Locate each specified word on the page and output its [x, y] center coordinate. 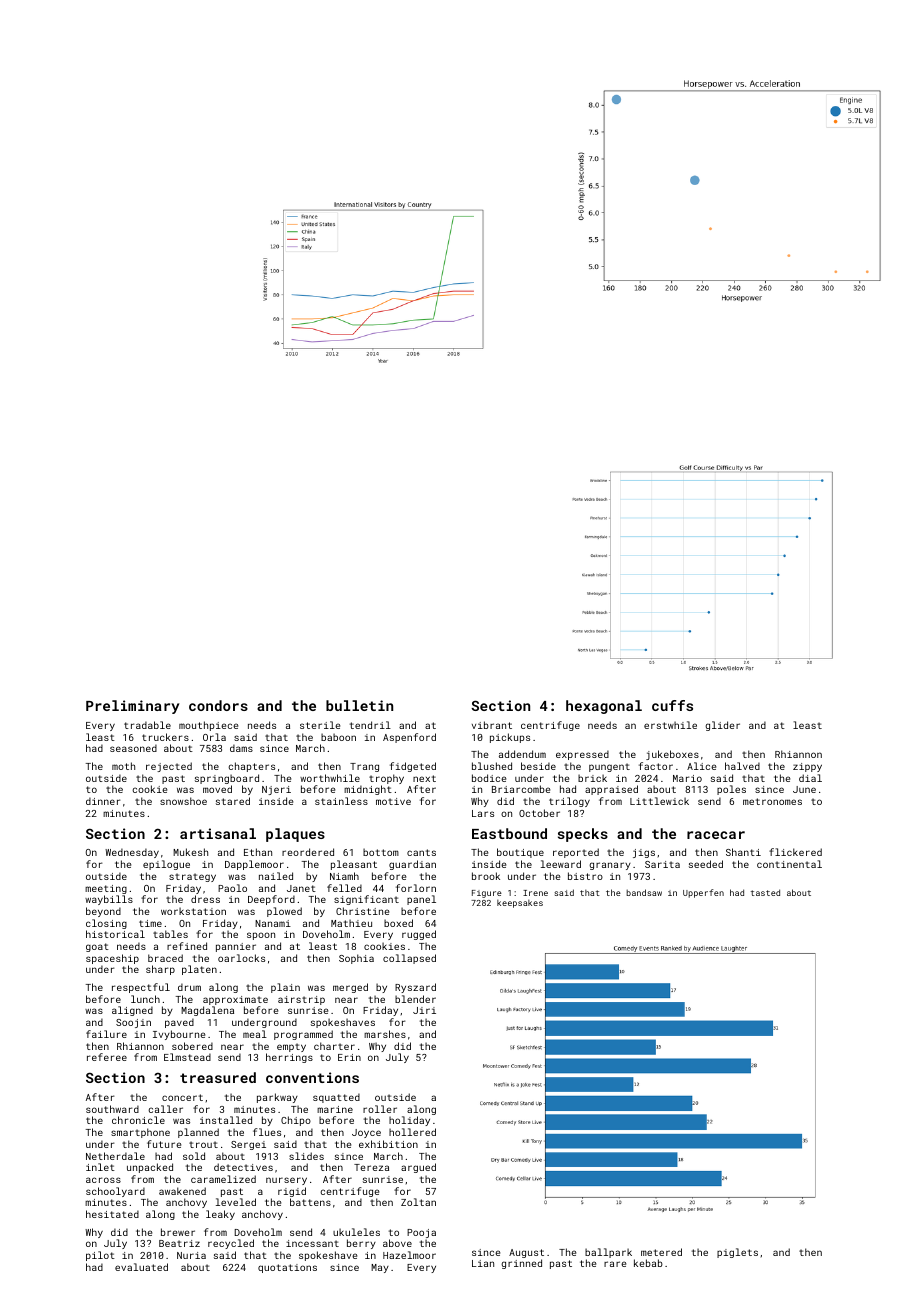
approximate [235, 1000]
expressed [582, 755]
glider [722, 726]
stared [233, 801]
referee [107, 1057]
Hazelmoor [409, 1255]
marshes [385, 1034]
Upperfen [703, 893]
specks [583, 835]
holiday [409, 1121]
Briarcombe [521, 789]
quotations [287, 1268]
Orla [214, 737]
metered [661, 1252]
